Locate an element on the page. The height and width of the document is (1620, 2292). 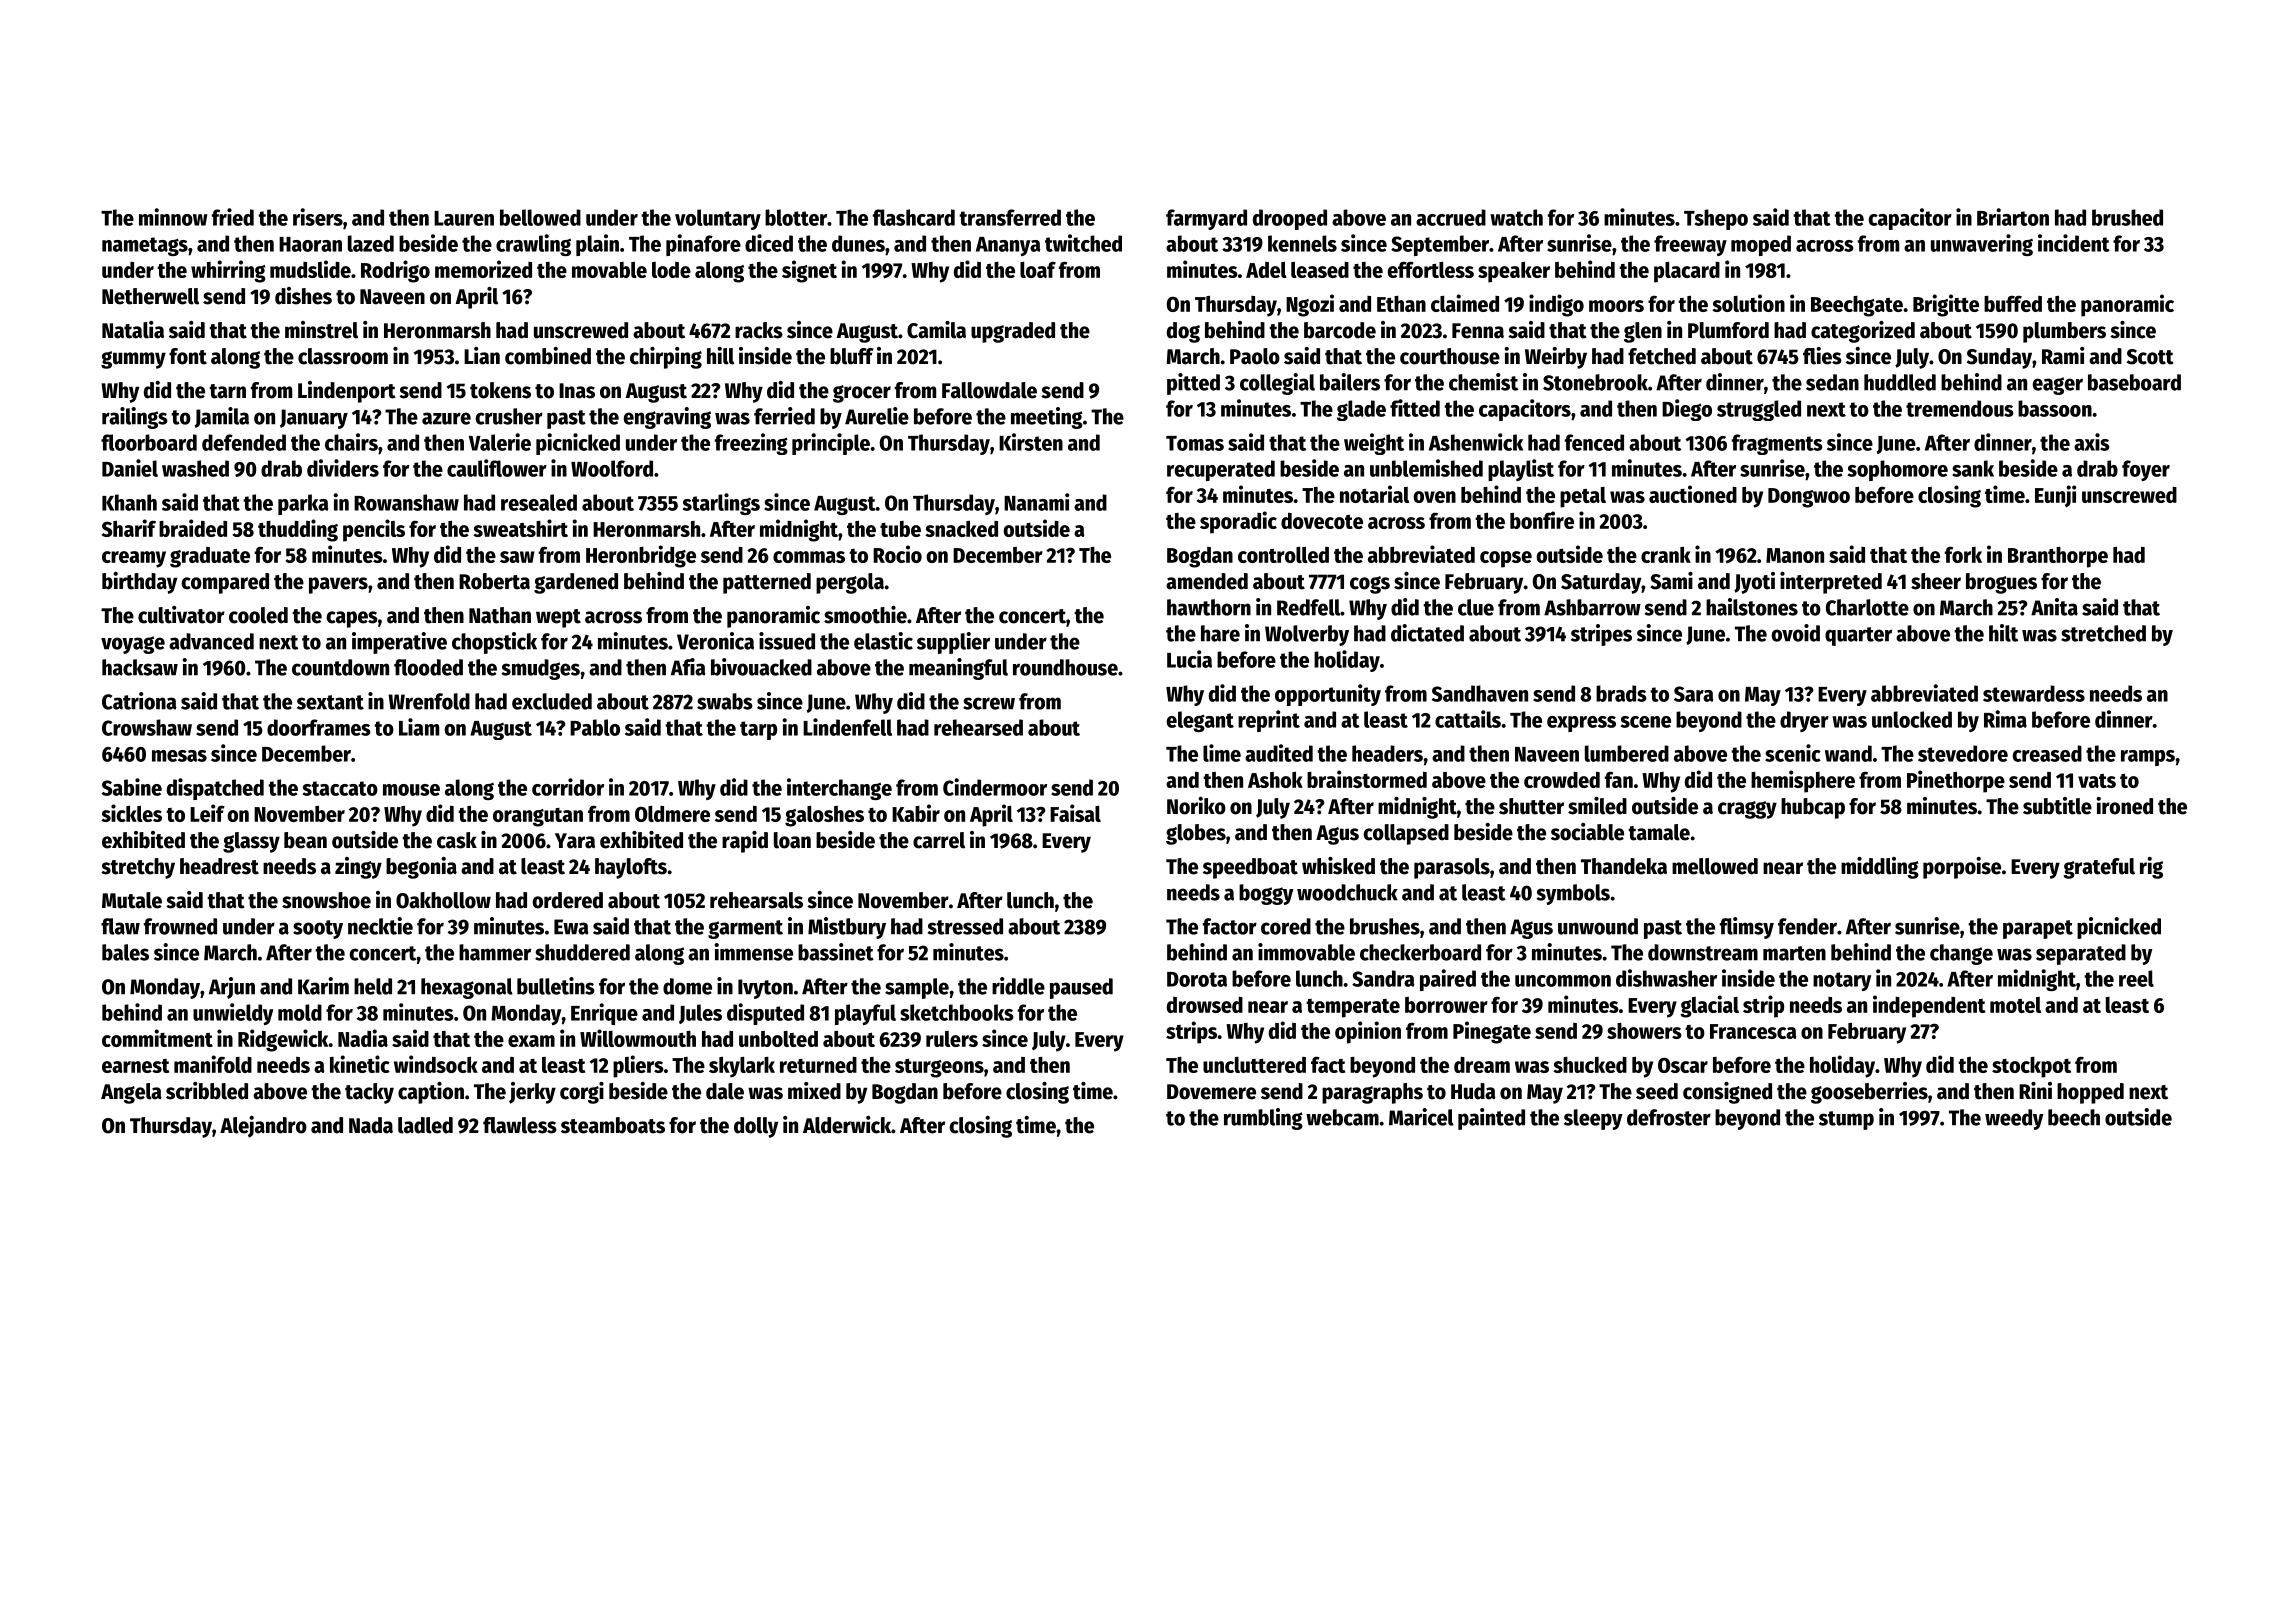
Alejandro is located at coordinates (263, 1127).
